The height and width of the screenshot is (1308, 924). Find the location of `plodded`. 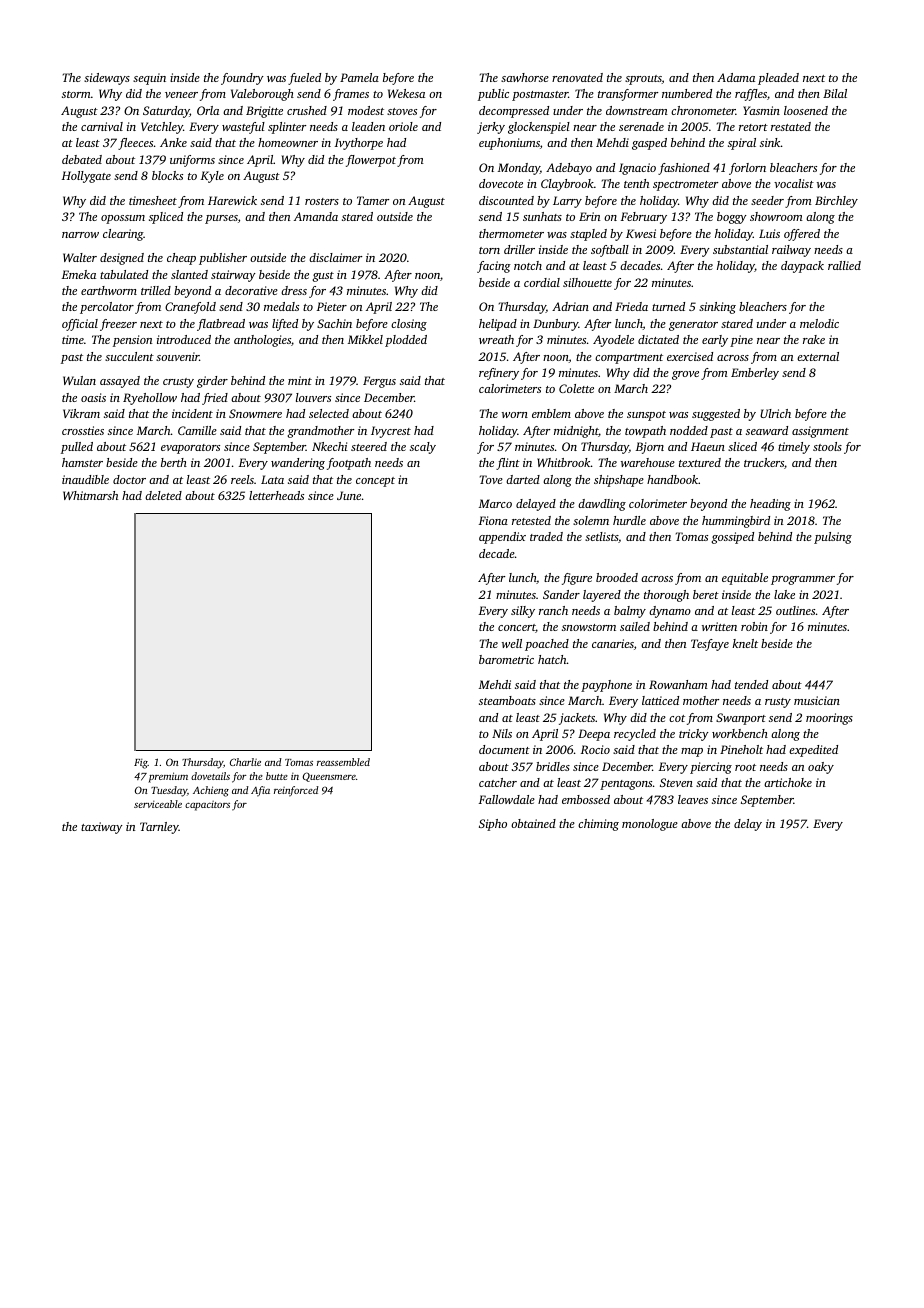

plodded is located at coordinates (406, 341).
